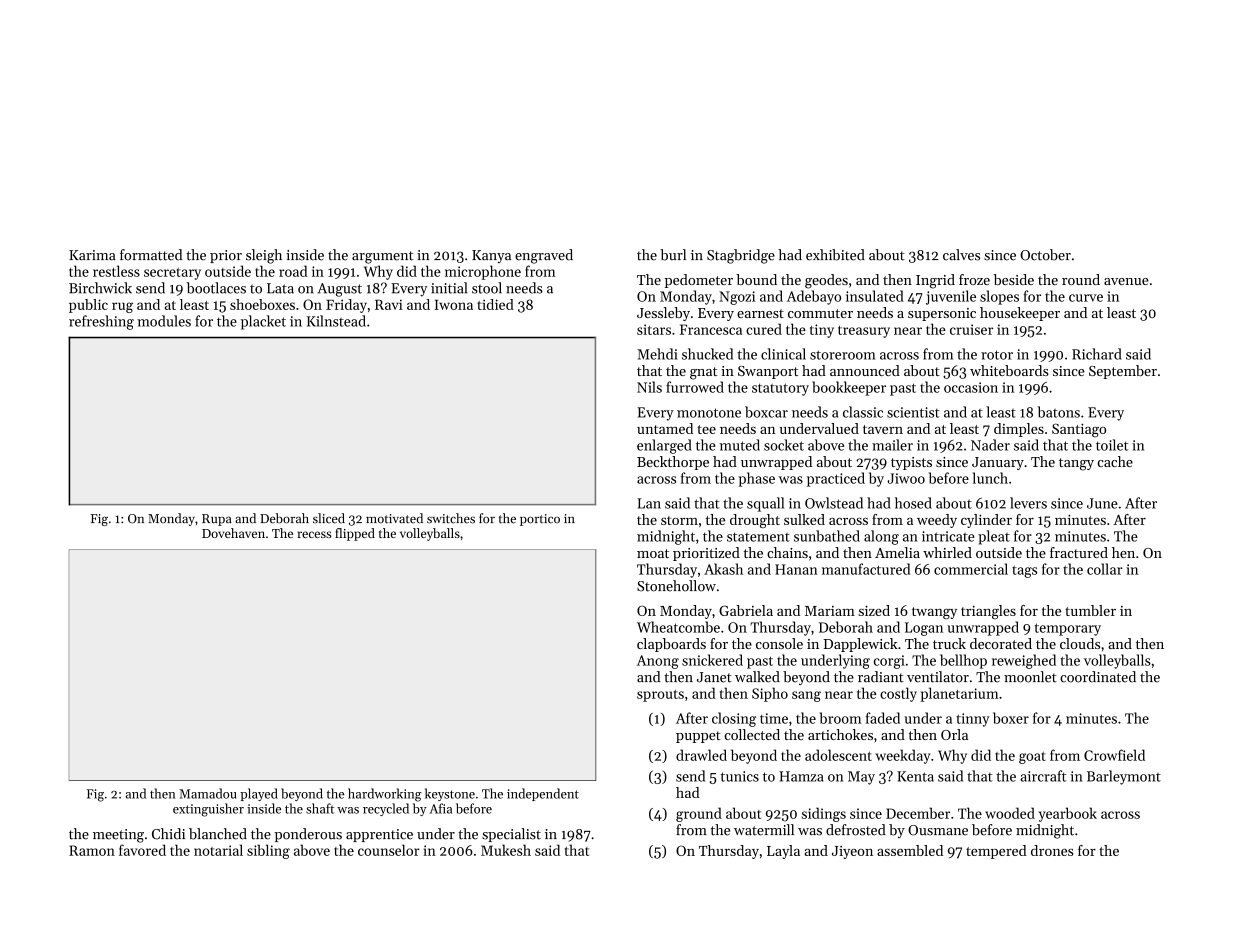 The width and height of the screenshot is (1233, 952). What do you see at coordinates (934, 613) in the screenshot?
I see `twangy` at bounding box center [934, 613].
